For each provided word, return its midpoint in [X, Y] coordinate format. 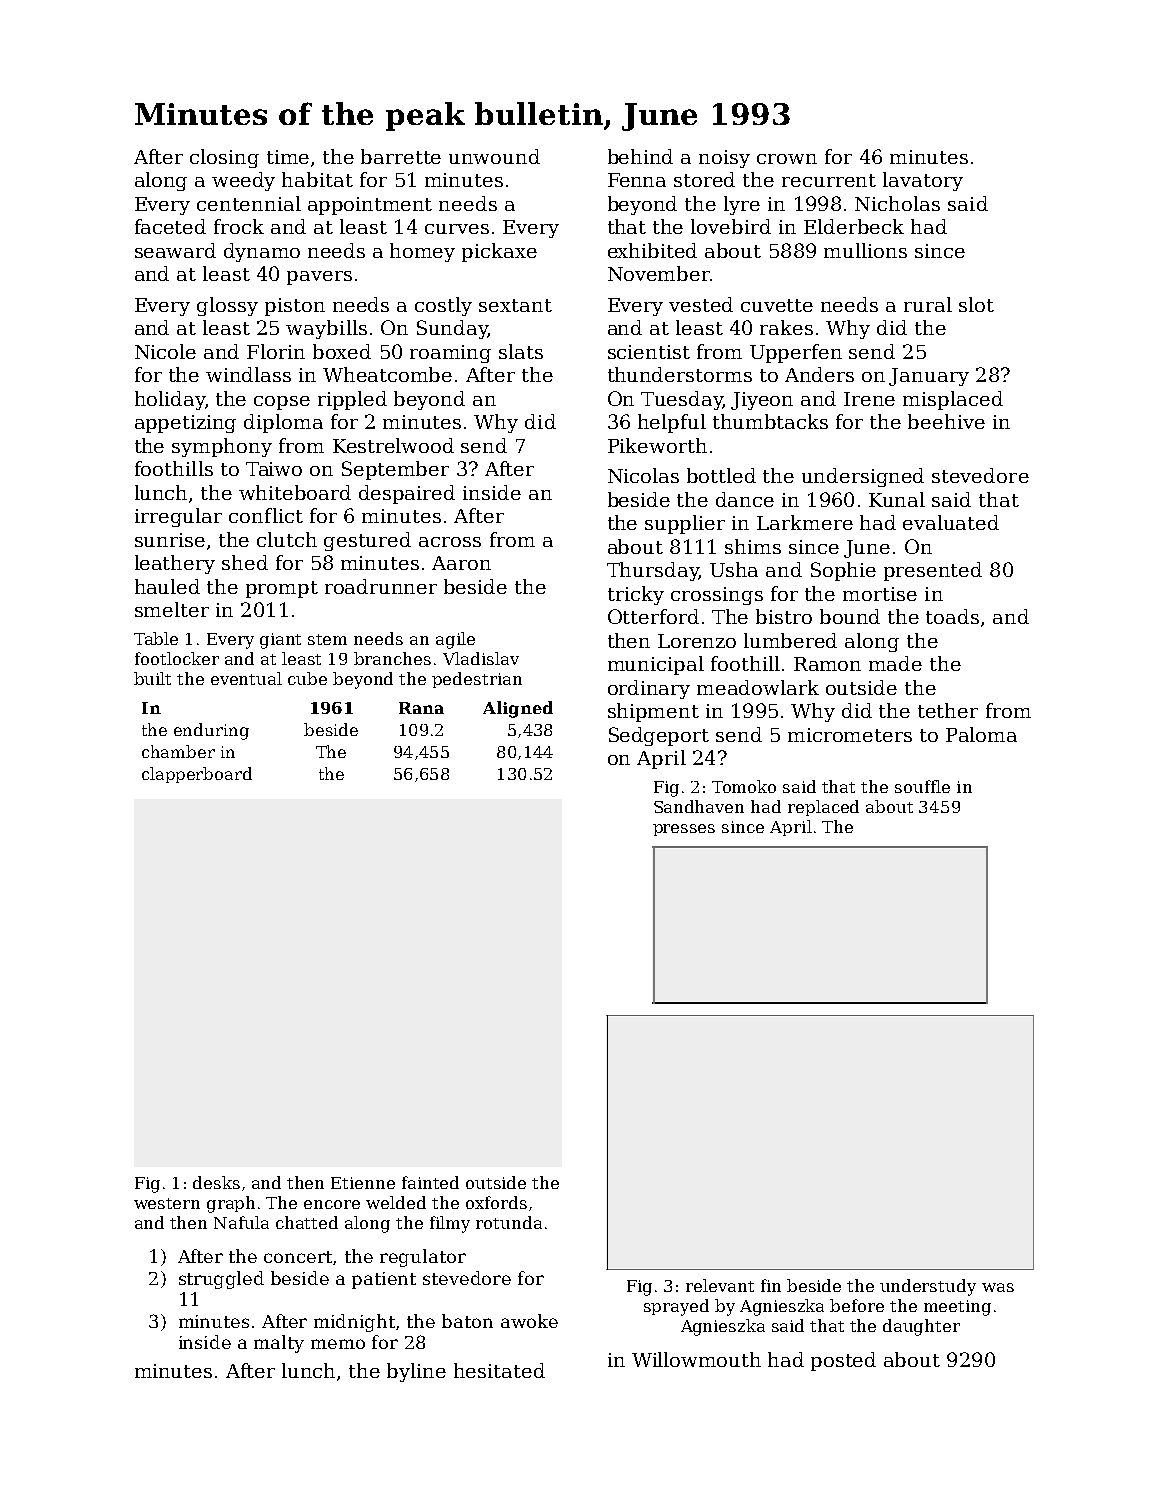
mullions [865, 250]
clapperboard [197, 775]
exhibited [652, 250]
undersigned [863, 477]
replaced [823, 808]
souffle [922, 786]
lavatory [923, 181]
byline [416, 1372]
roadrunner [381, 586]
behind [640, 156]
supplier [685, 524]
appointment [370, 206]
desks [216, 1182]
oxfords [496, 1202]
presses [684, 830]
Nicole [165, 351]
